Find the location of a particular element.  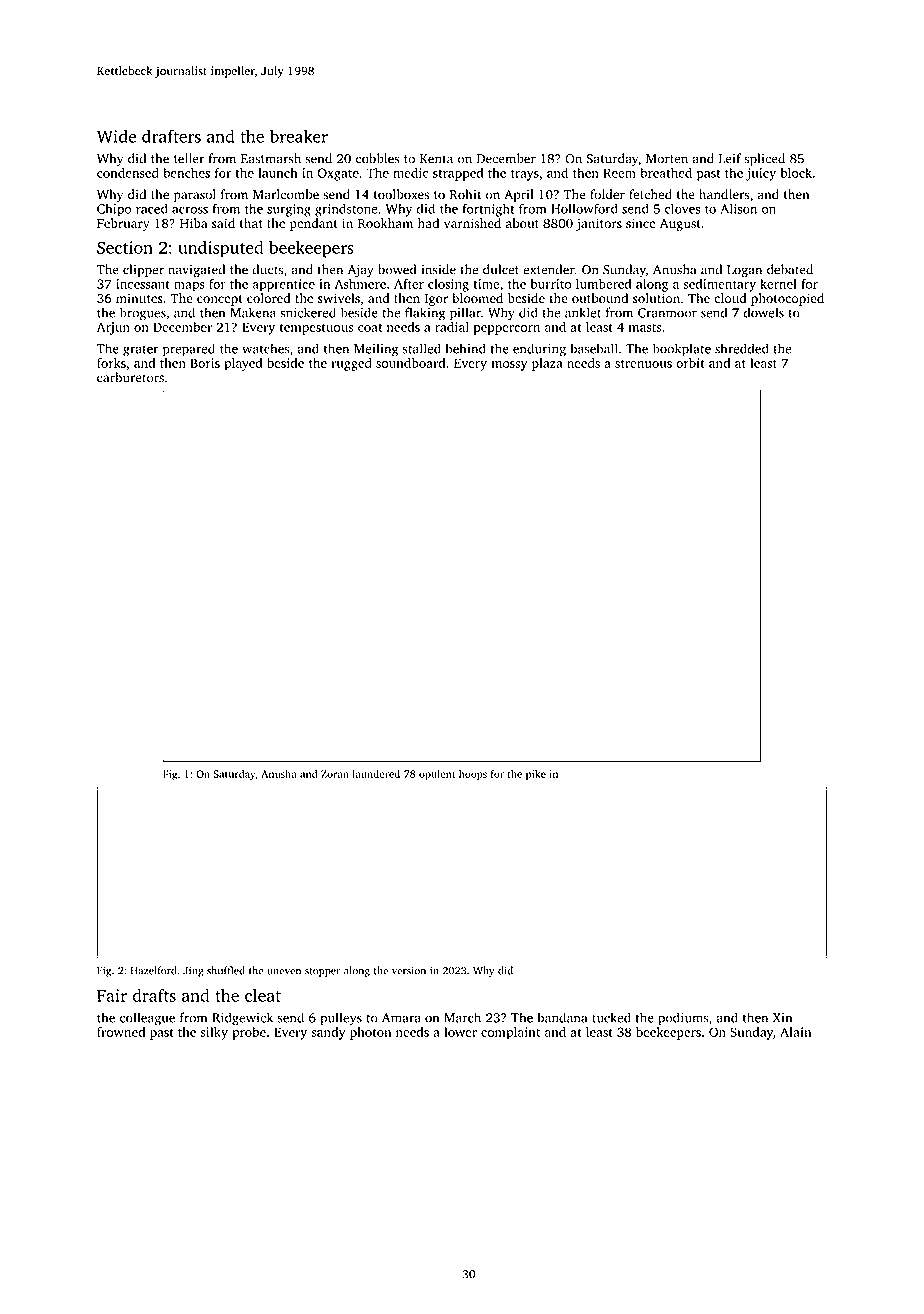

photon is located at coordinates (370, 1033).
